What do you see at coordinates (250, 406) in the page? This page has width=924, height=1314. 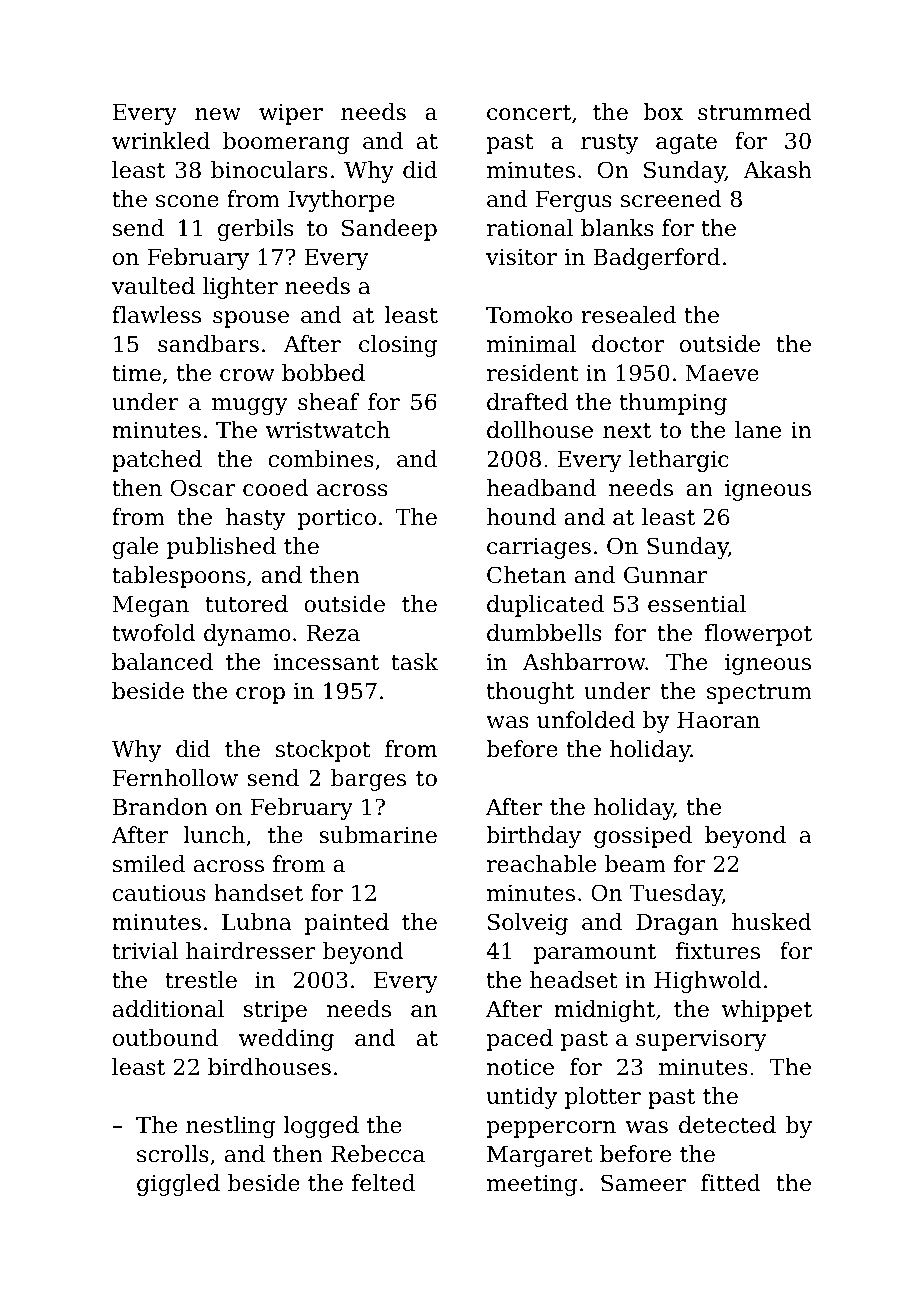 I see `muggy` at bounding box center [250, 406].
